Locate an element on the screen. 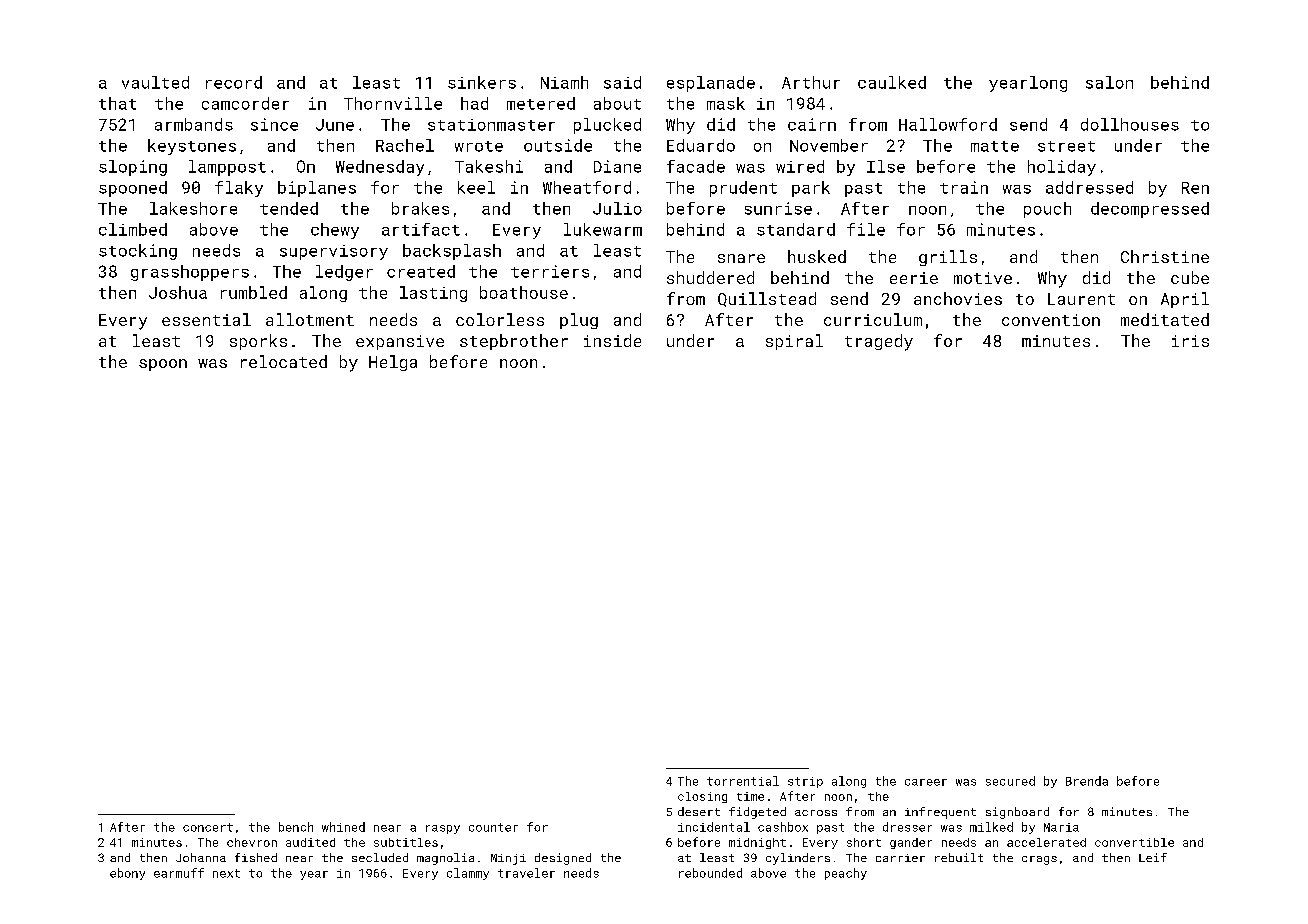  iris is located at coordinates (1190, 341).
